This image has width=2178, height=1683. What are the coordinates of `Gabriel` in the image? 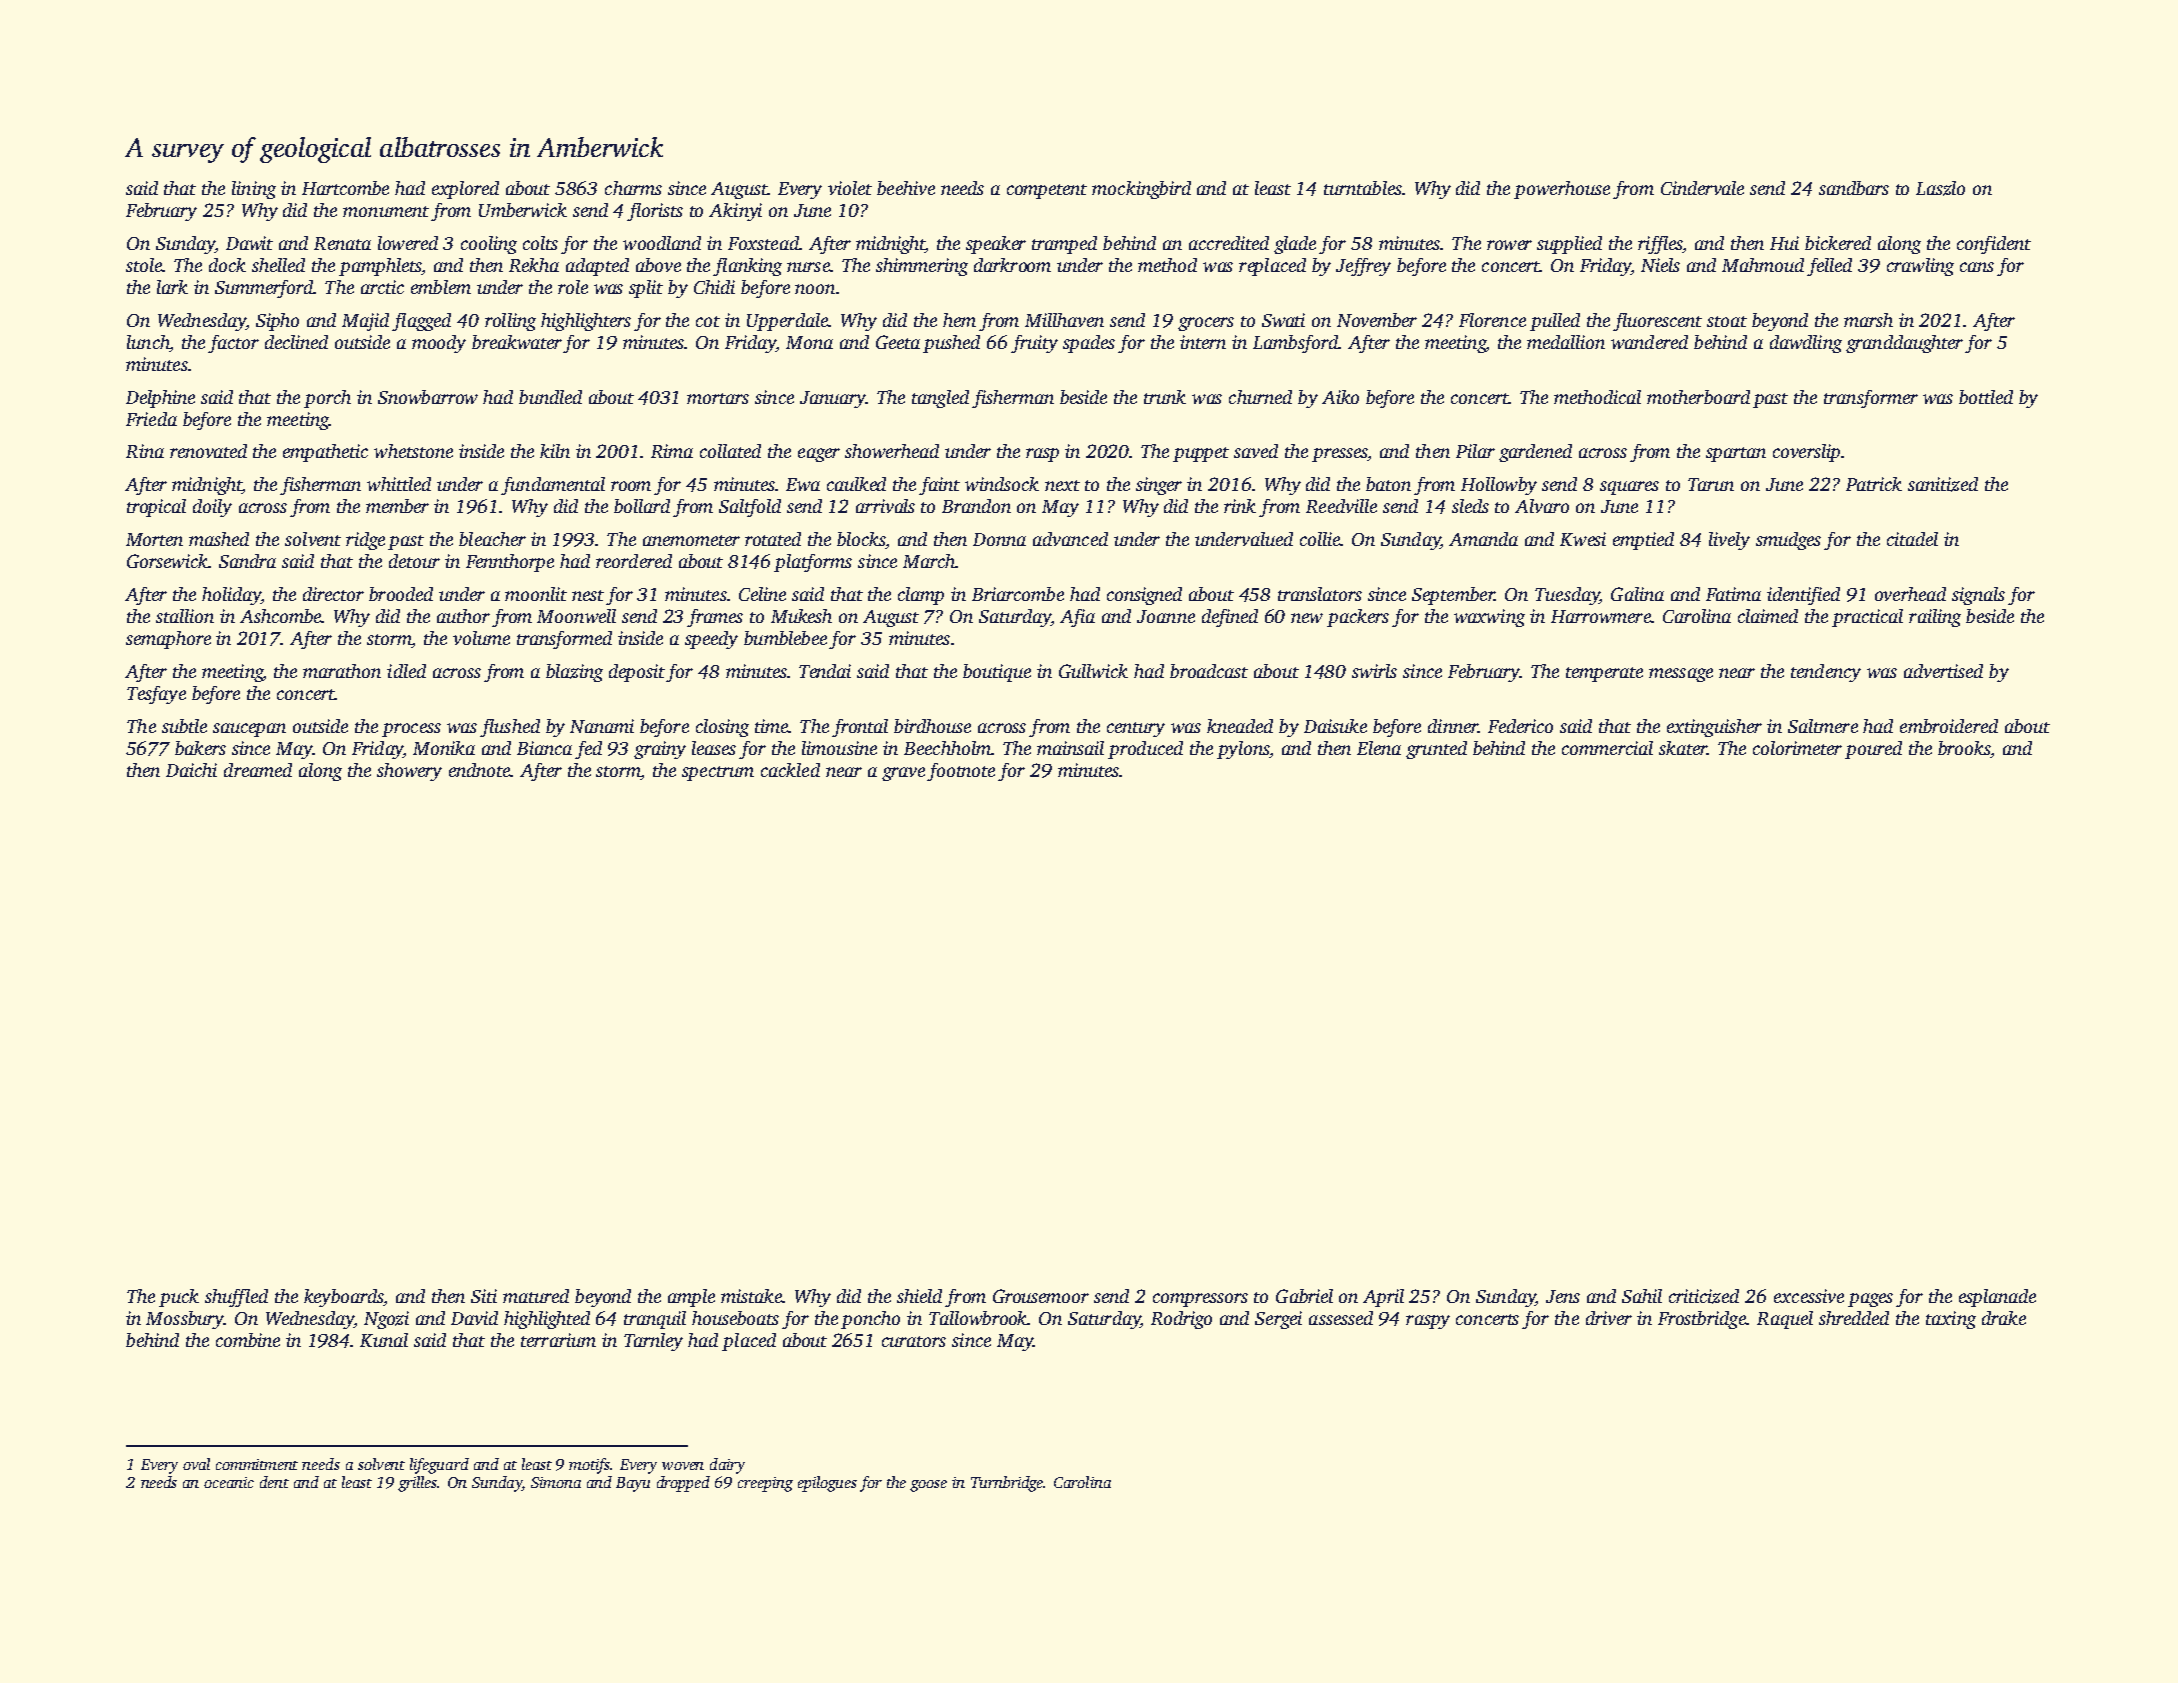 It's located at (1304, 1296).
